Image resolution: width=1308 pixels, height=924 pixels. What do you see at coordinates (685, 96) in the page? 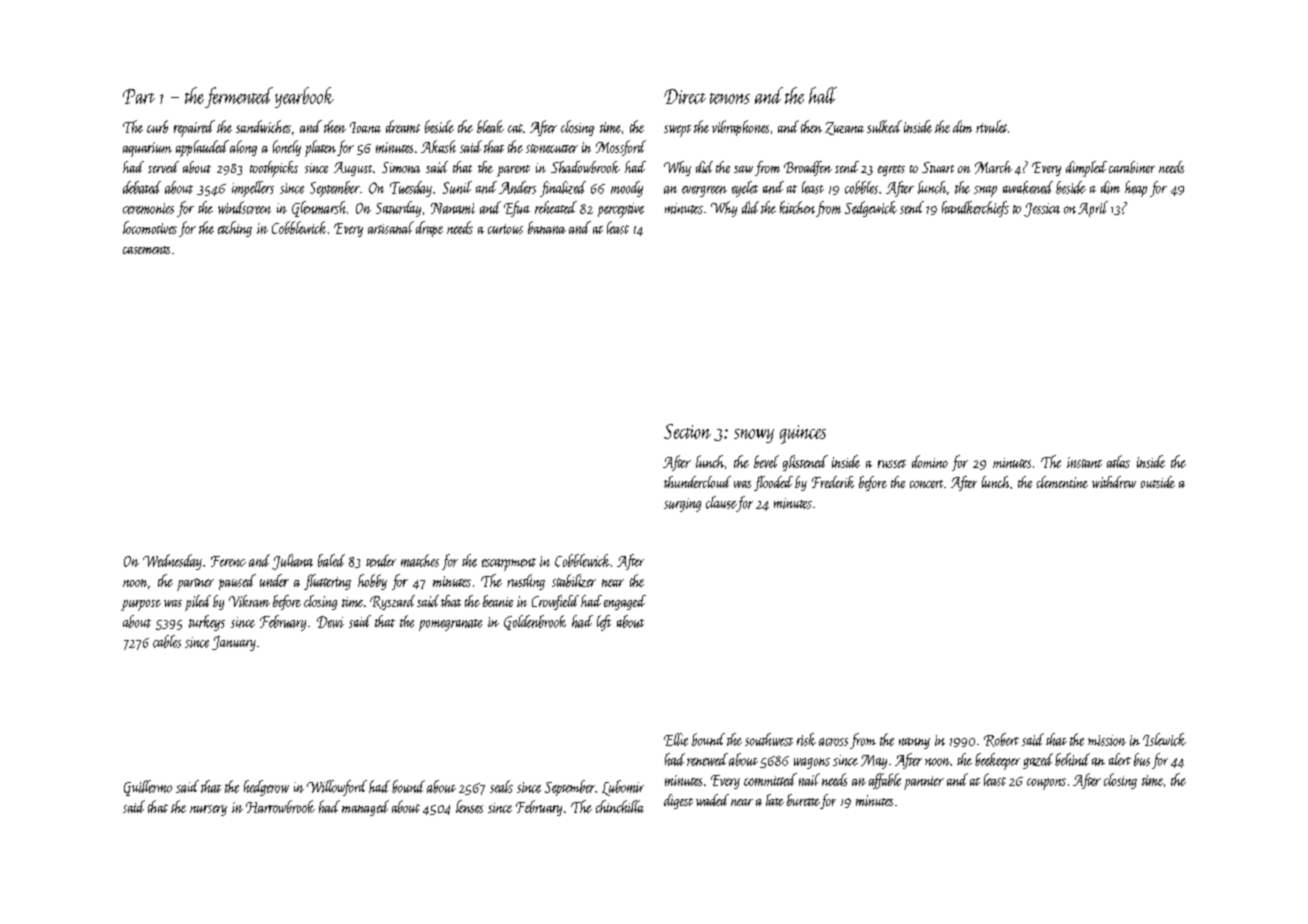
I see `Direct` at bounding box center [685, 96].
